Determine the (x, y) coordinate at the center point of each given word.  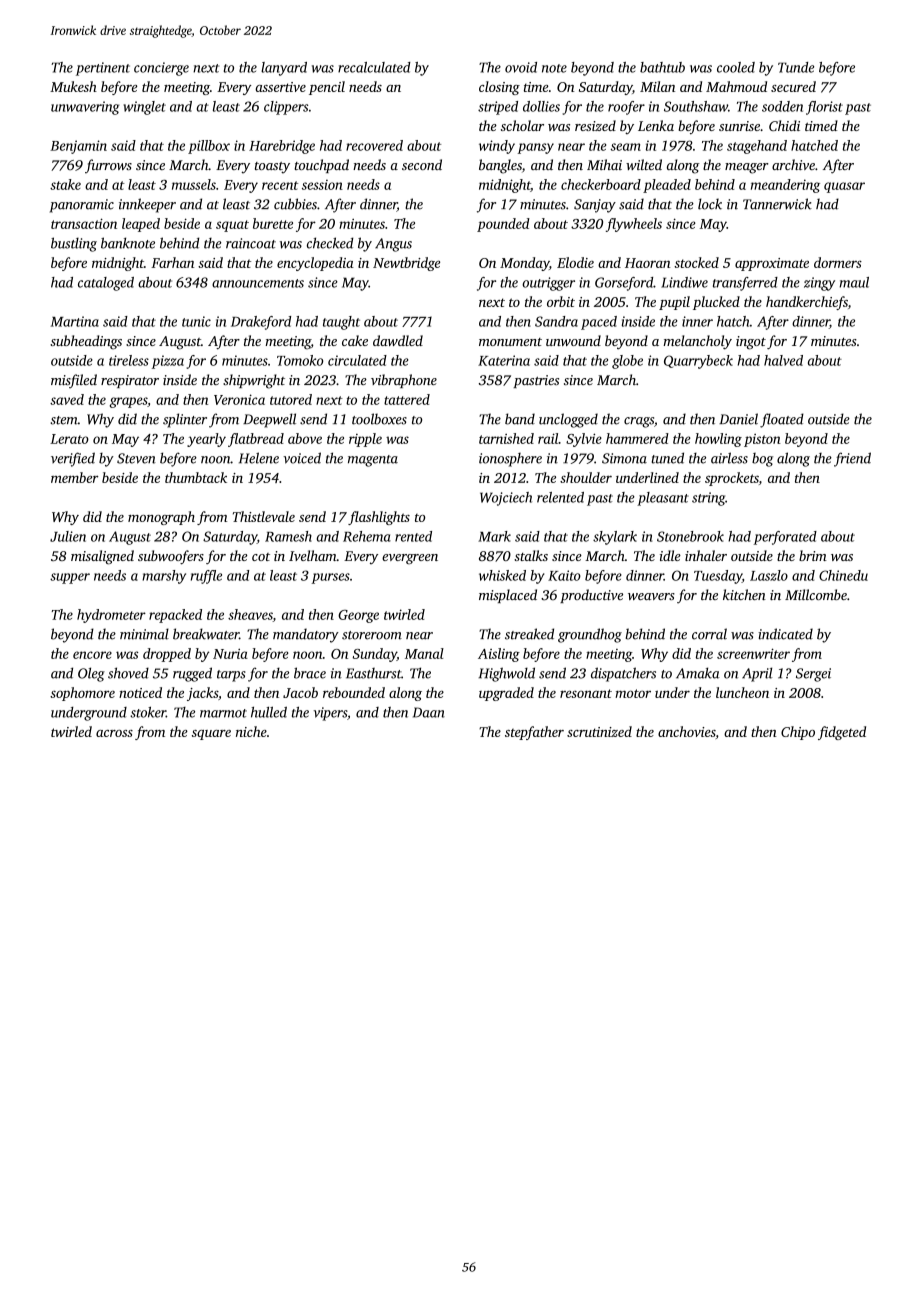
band (520, 419)
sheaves (250, 615)
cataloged (106, 284)
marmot (223, 713)
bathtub (662, 67)
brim (813, 555)
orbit (561, 301)
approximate (772, 264)
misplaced (508, 596)
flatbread (256, 440)
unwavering (85, 108)
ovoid (521, 67)
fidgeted (842, 733)
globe (627, 362)
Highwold (506, 674)
